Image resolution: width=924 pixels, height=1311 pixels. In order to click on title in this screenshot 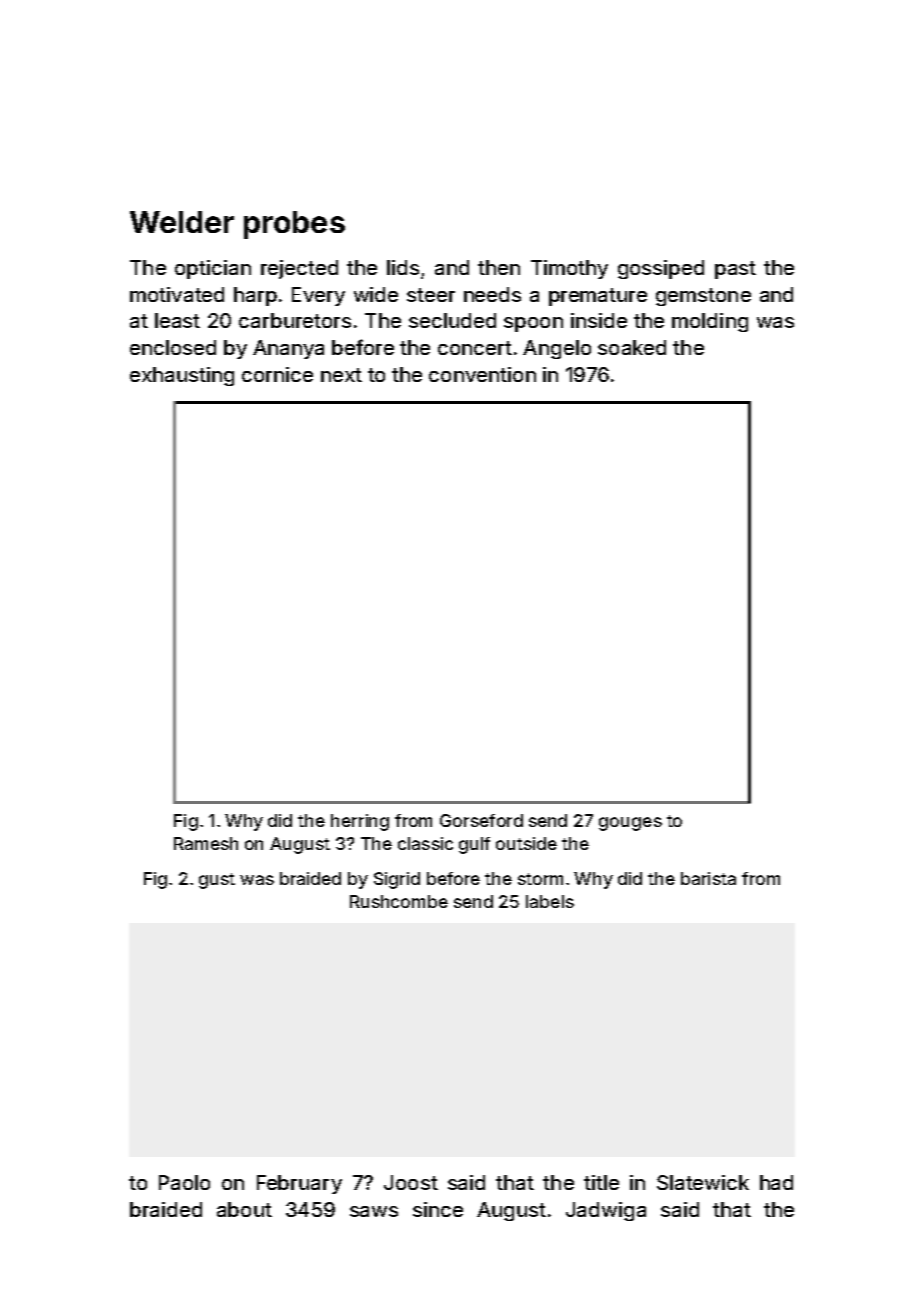, I will do `click(601, 1182)`.
